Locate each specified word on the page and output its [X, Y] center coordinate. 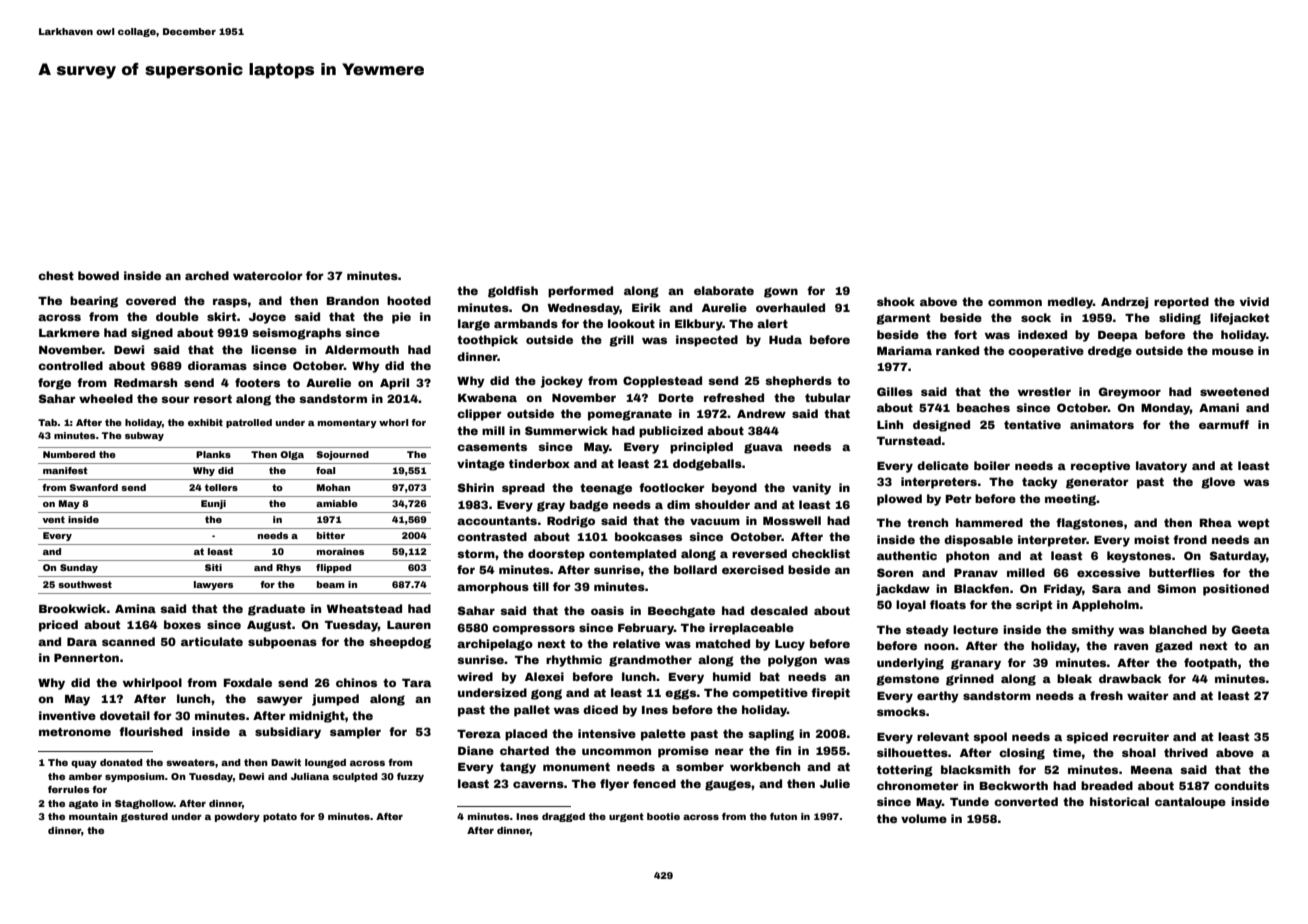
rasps [230, 303]
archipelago [495, 645]
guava [763, 448]
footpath [1210, 664]
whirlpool [152, 684]
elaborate [724, 290]
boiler [992, 465]
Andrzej [1124, 303]
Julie [835, 783]
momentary [347, 423]
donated [121, 762]
